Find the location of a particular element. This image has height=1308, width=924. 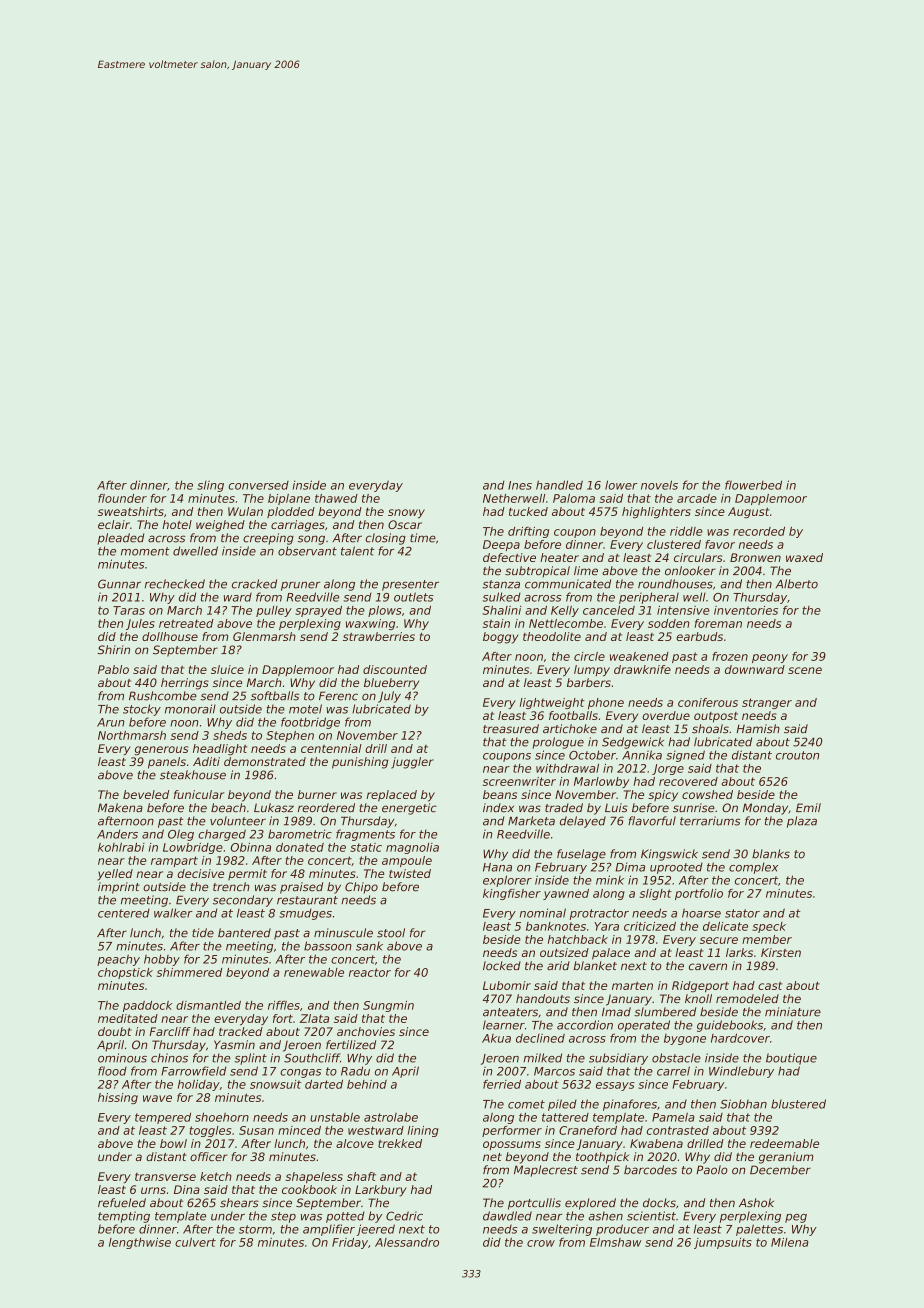

Ines is located at coordinates (520, 485).
